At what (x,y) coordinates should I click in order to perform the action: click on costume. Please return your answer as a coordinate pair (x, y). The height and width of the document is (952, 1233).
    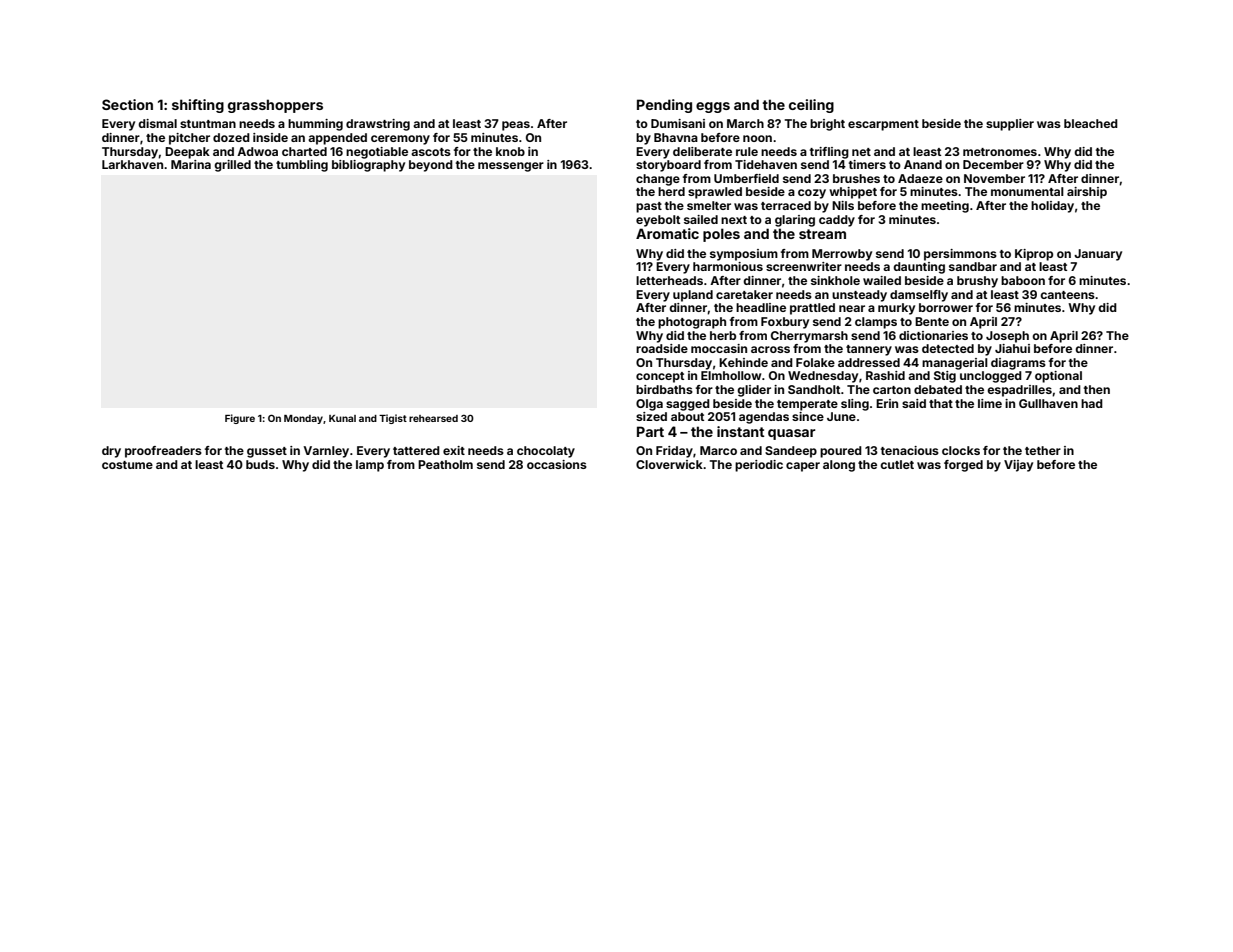
    Looking at the image, I should click on (127, 465).
